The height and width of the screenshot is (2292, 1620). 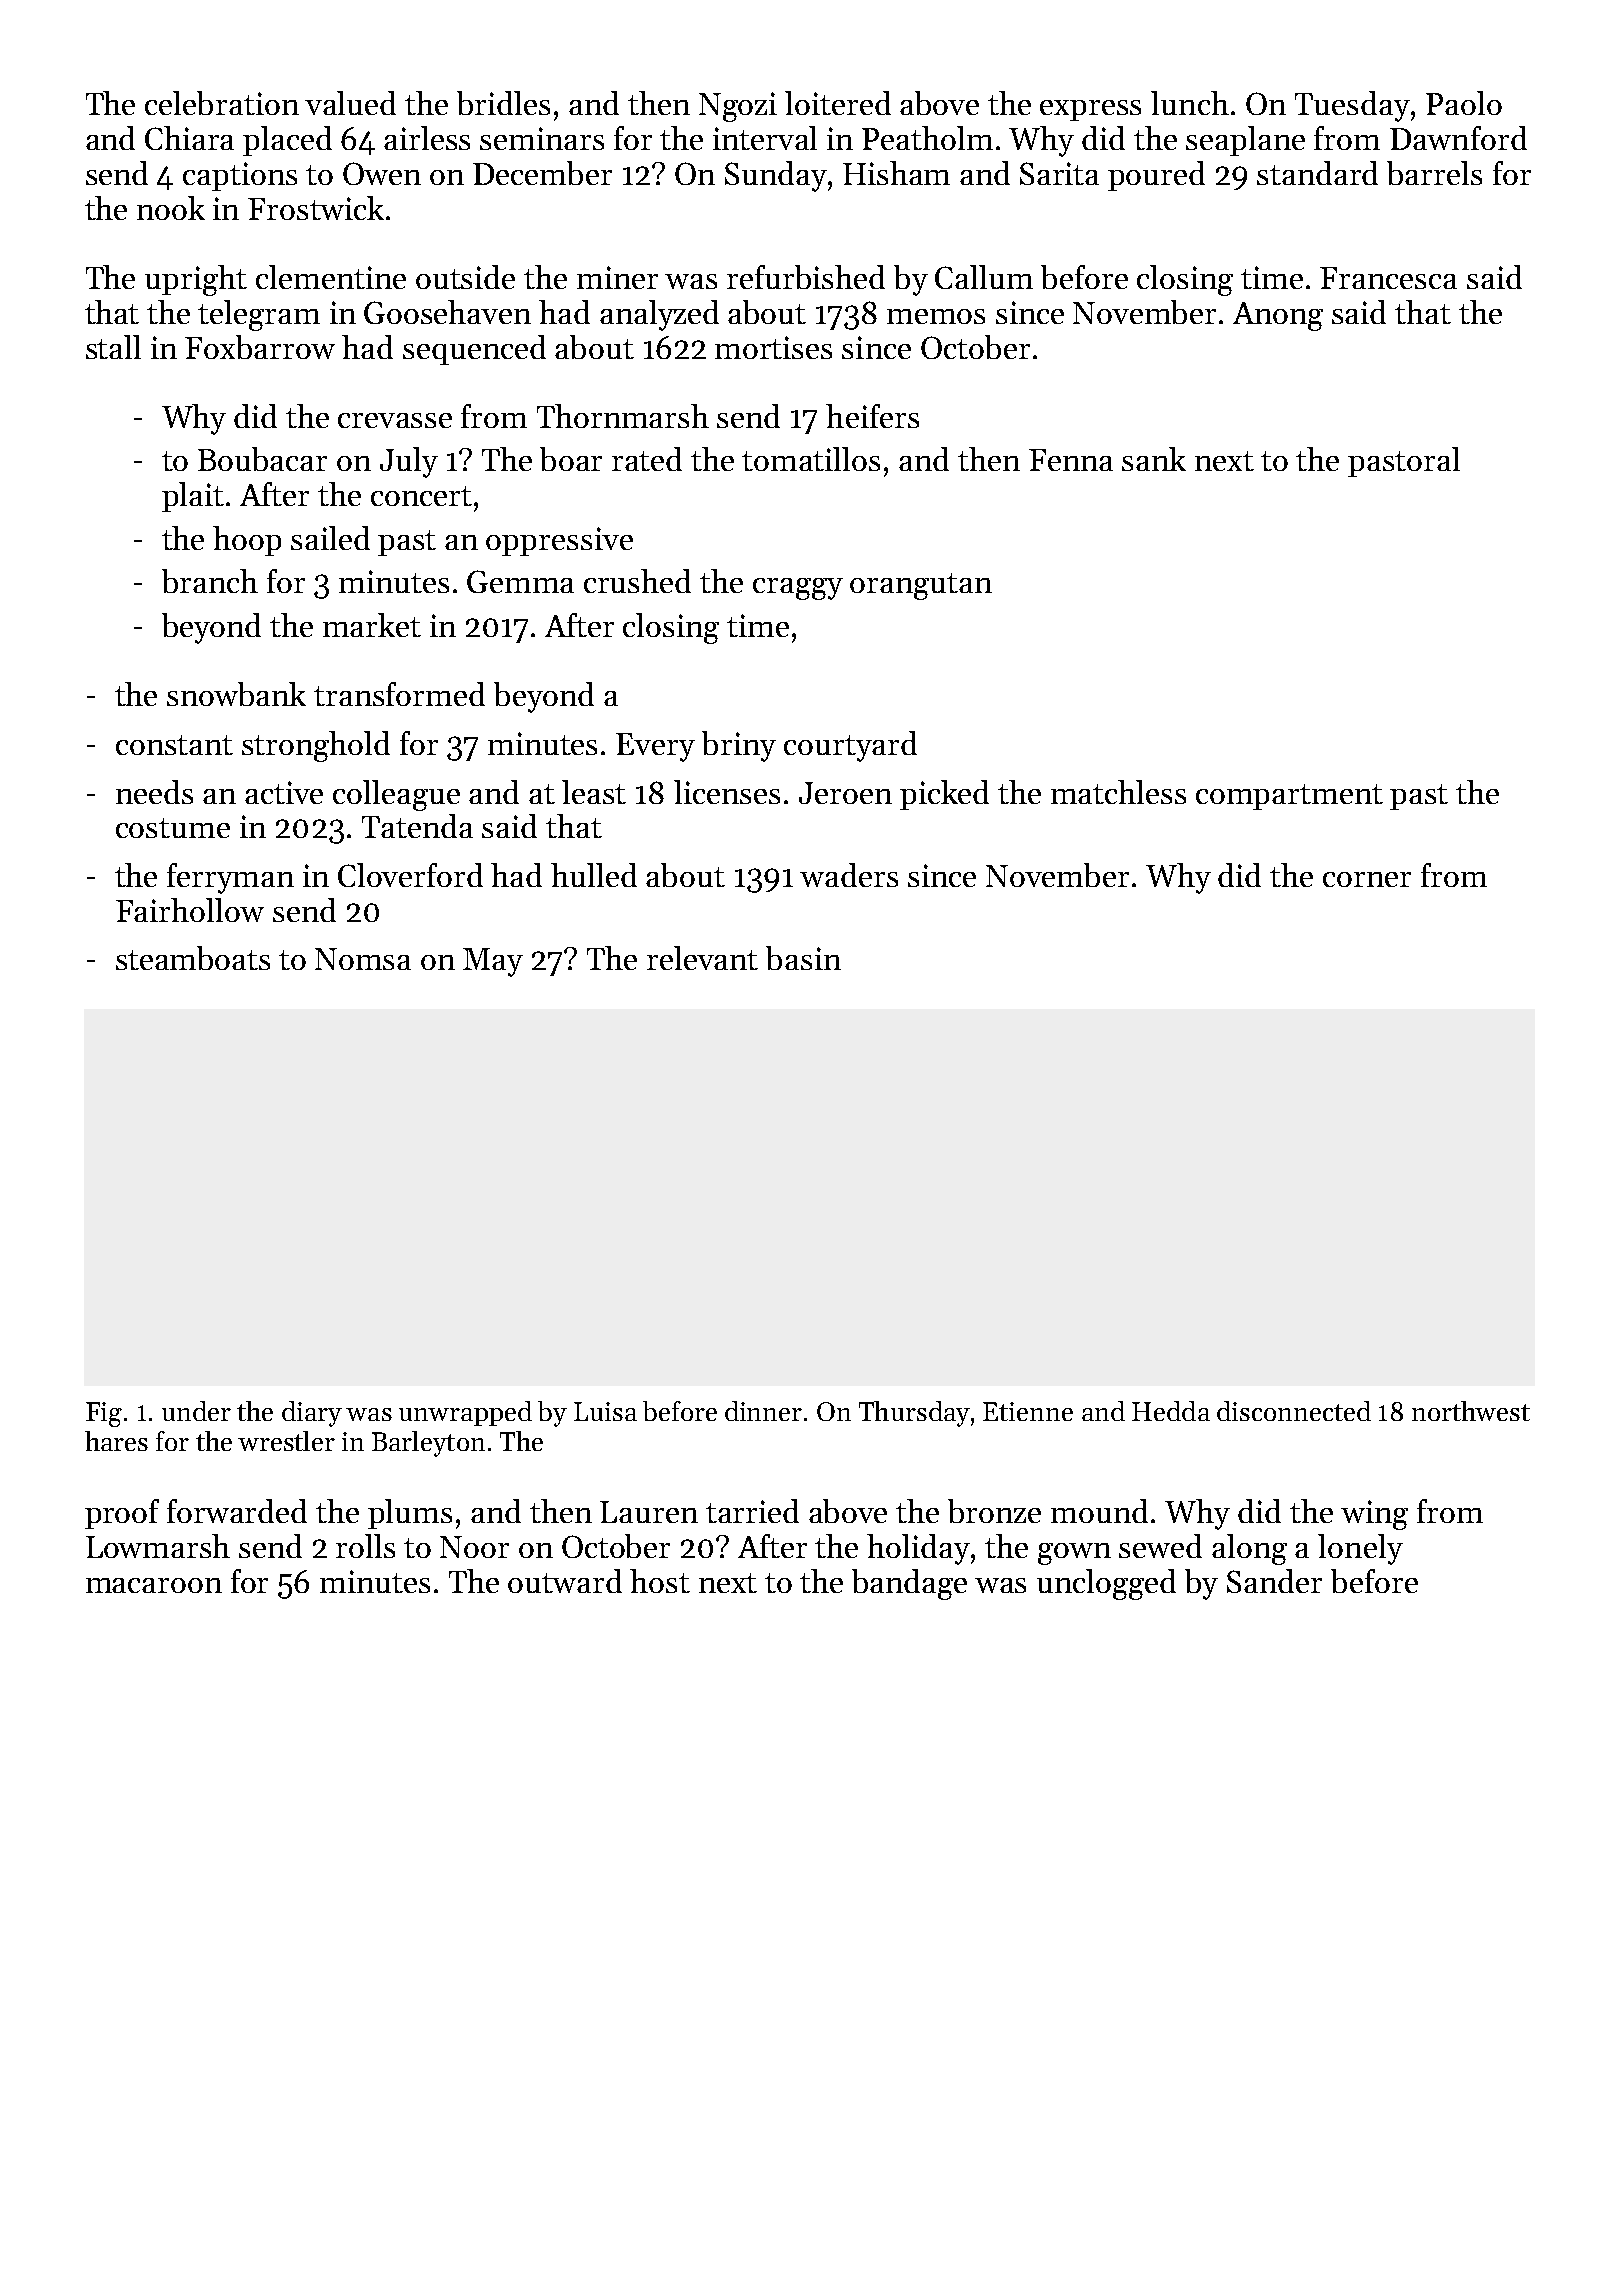 I want to click on macaroon, so click(x=154, y=1585).
